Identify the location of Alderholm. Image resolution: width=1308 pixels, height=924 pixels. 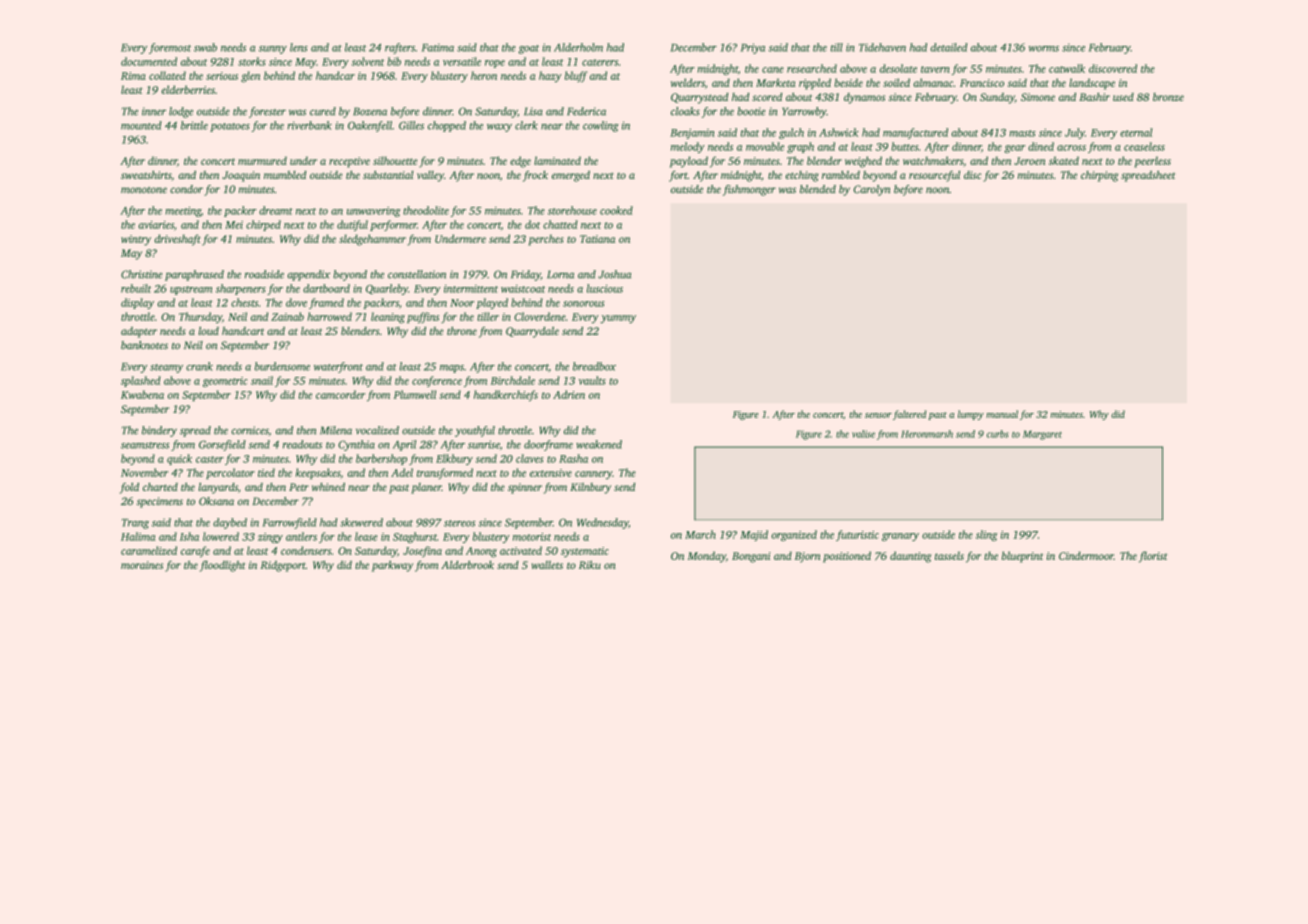
(578, 47).
